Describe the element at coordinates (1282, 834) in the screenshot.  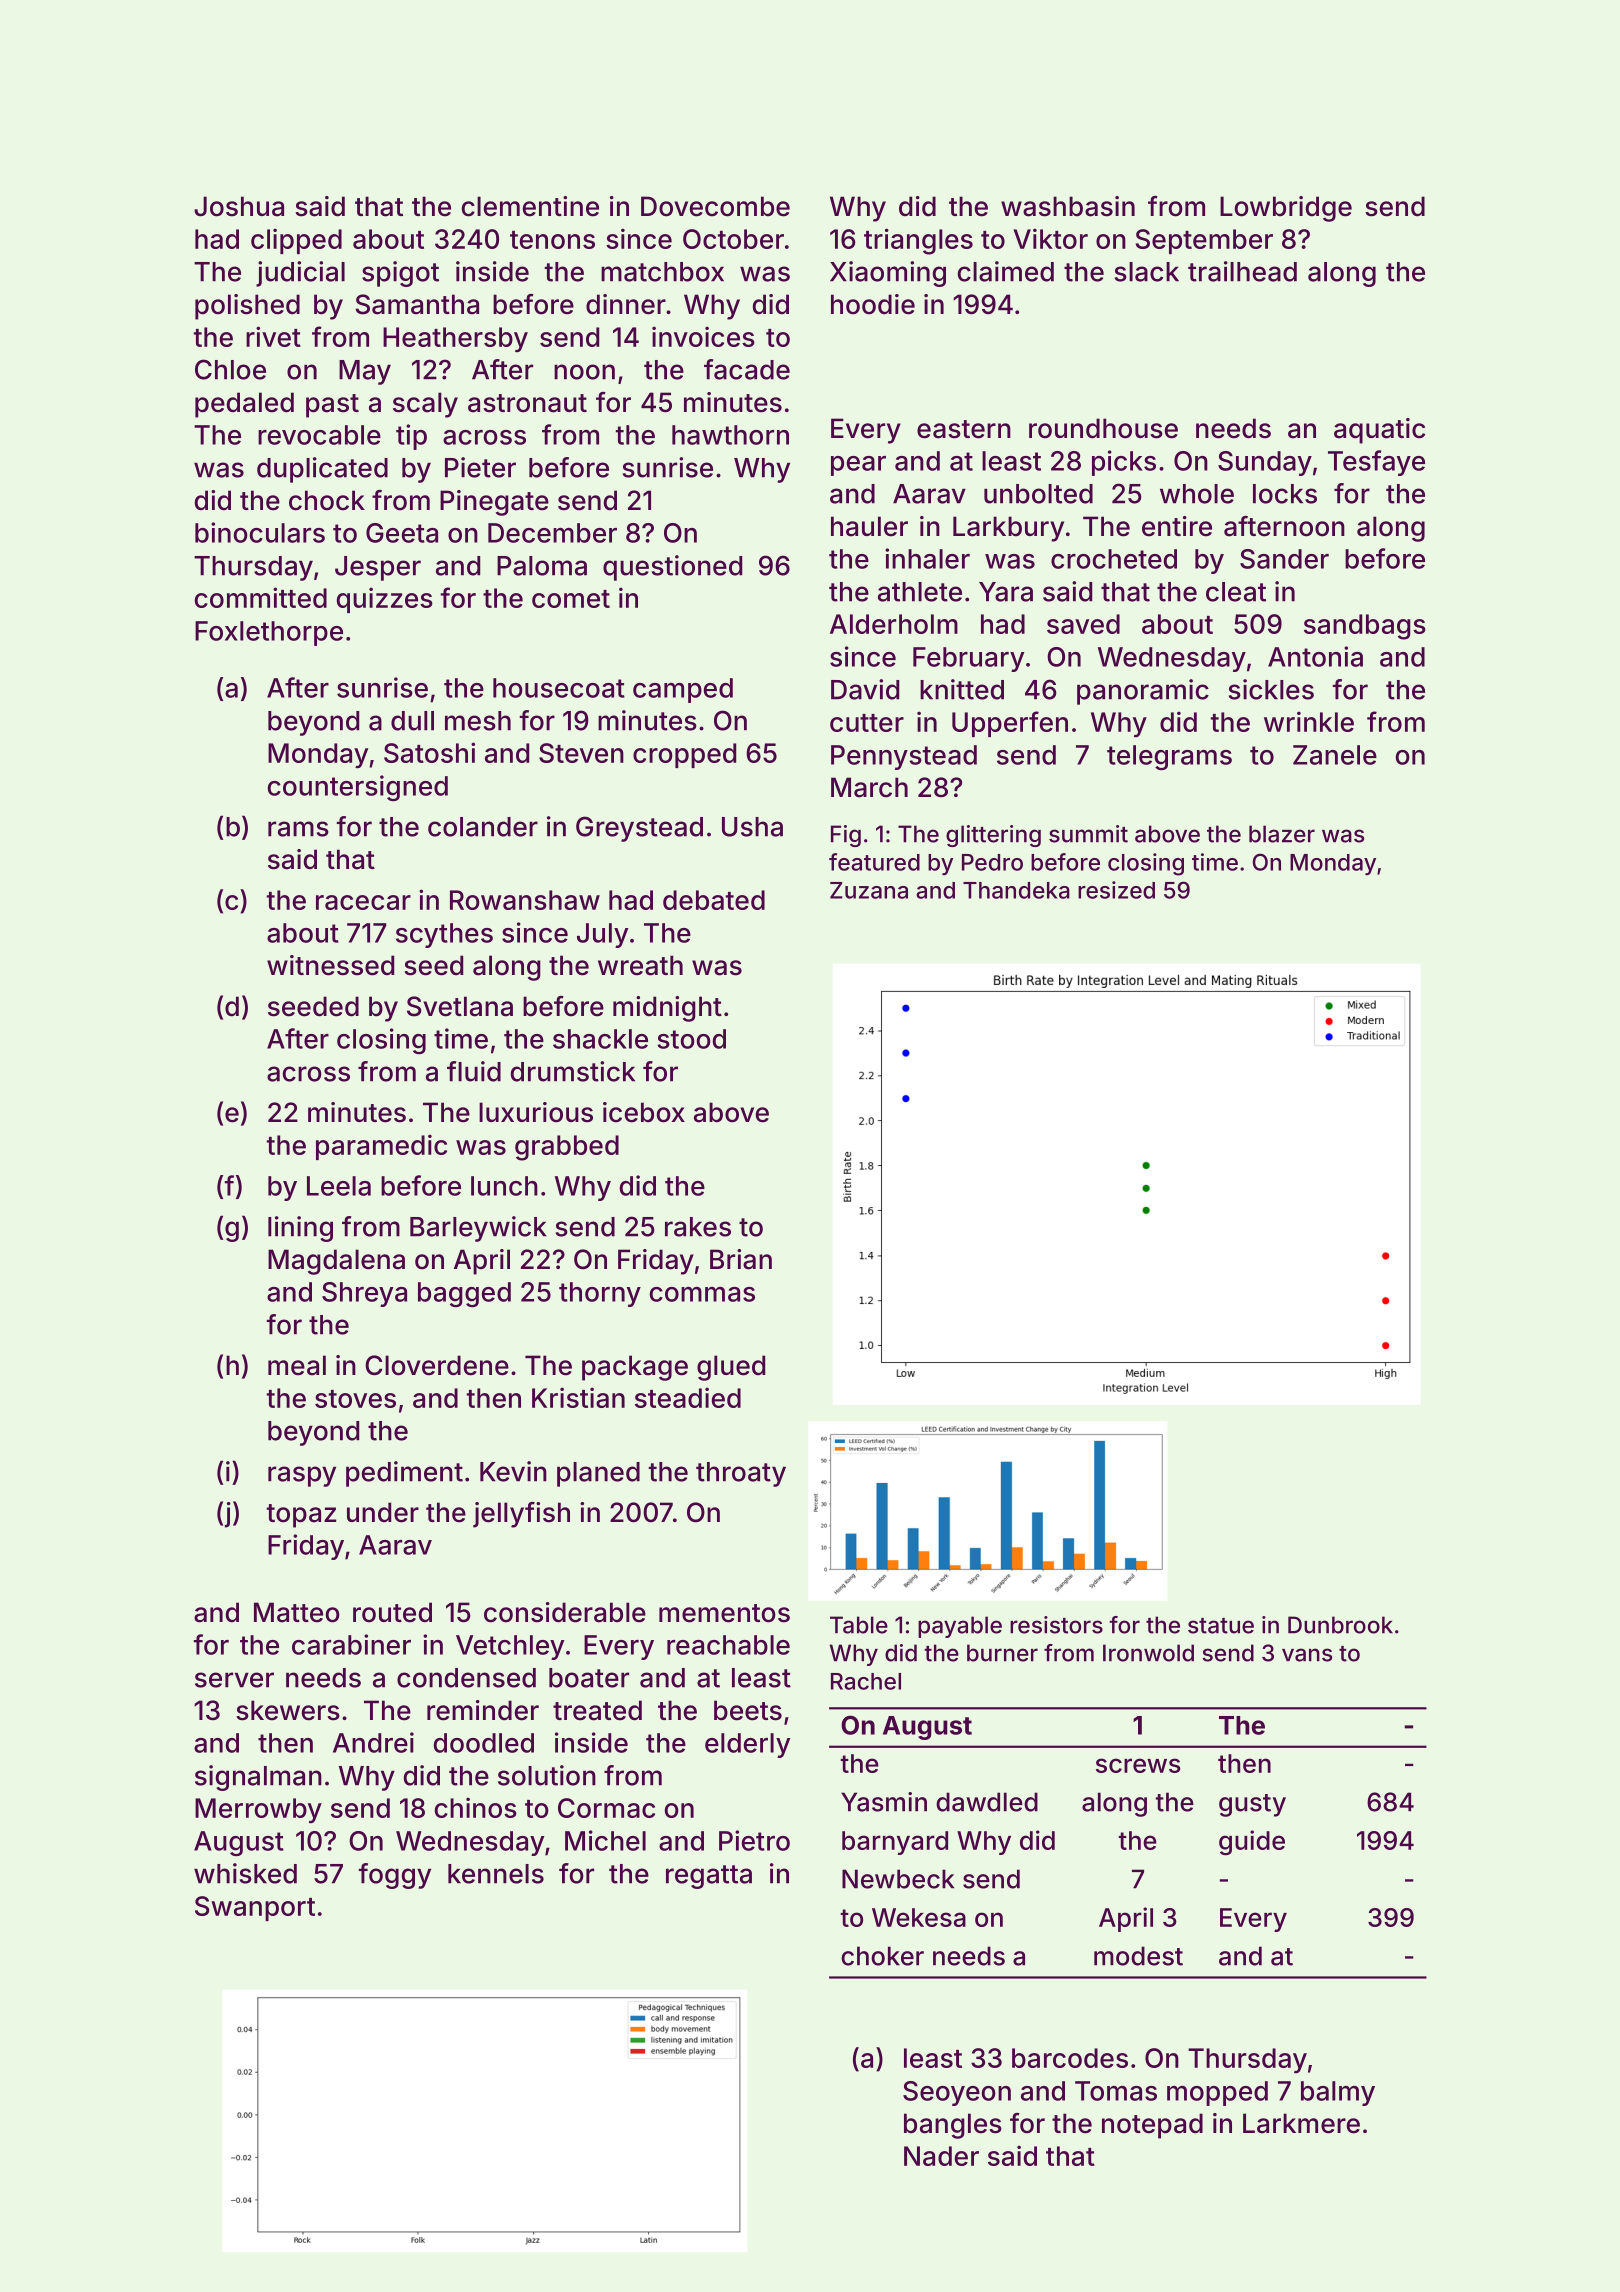
I see `blazer` at that location.
